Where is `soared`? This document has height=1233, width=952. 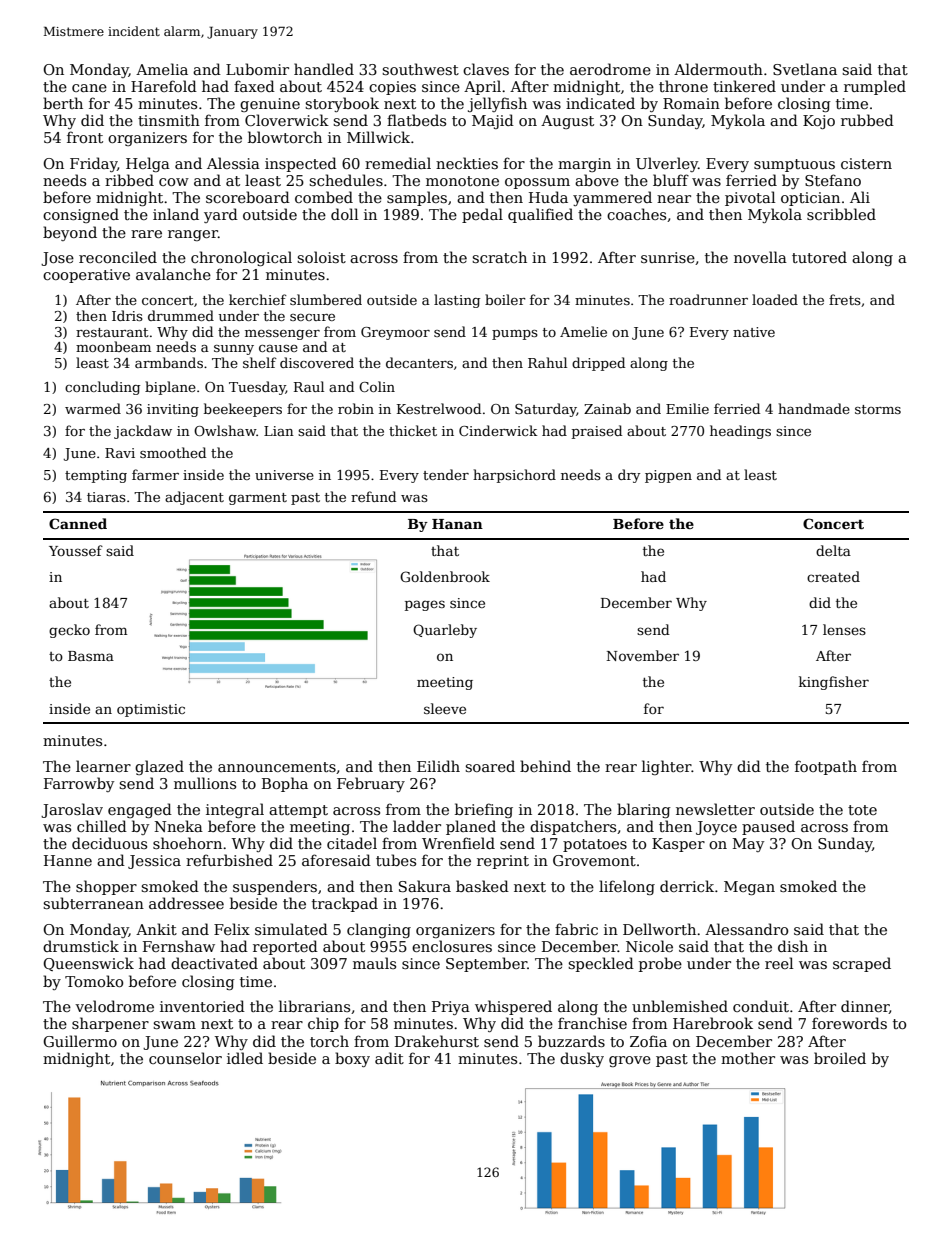
soared is located at coordinates (490, 766).
